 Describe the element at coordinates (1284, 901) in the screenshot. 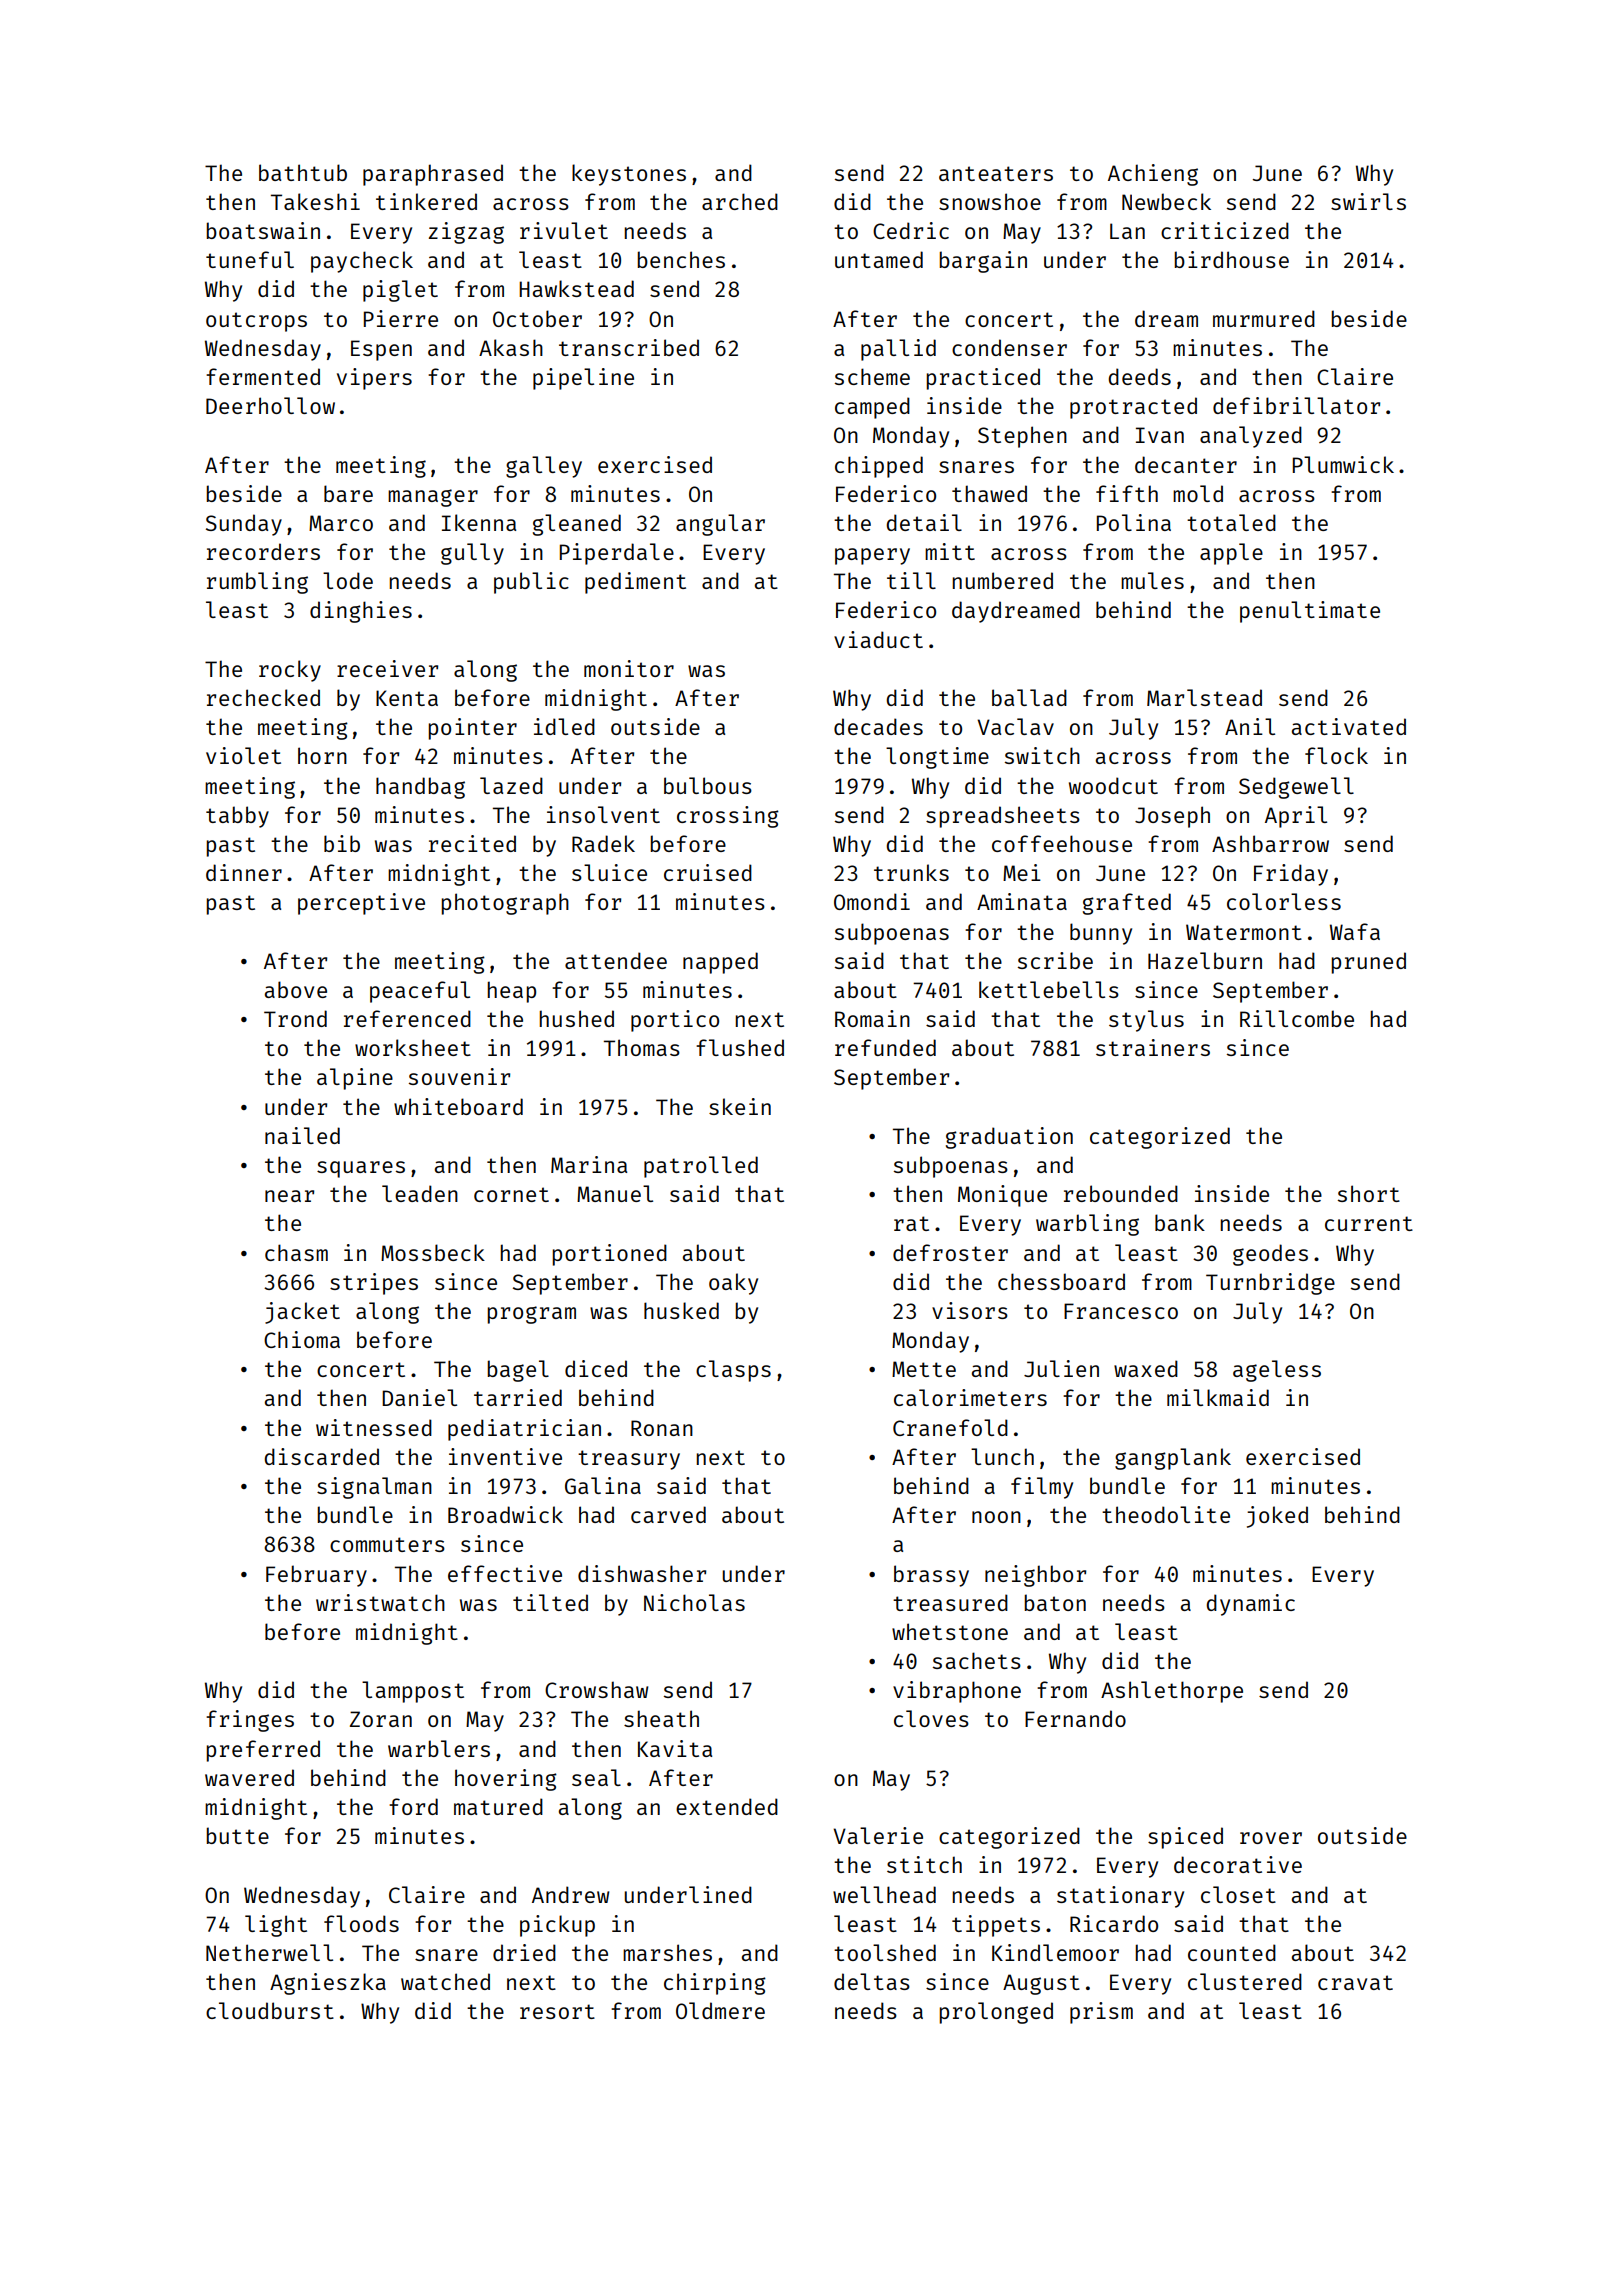

I see `colorless` at that location.
